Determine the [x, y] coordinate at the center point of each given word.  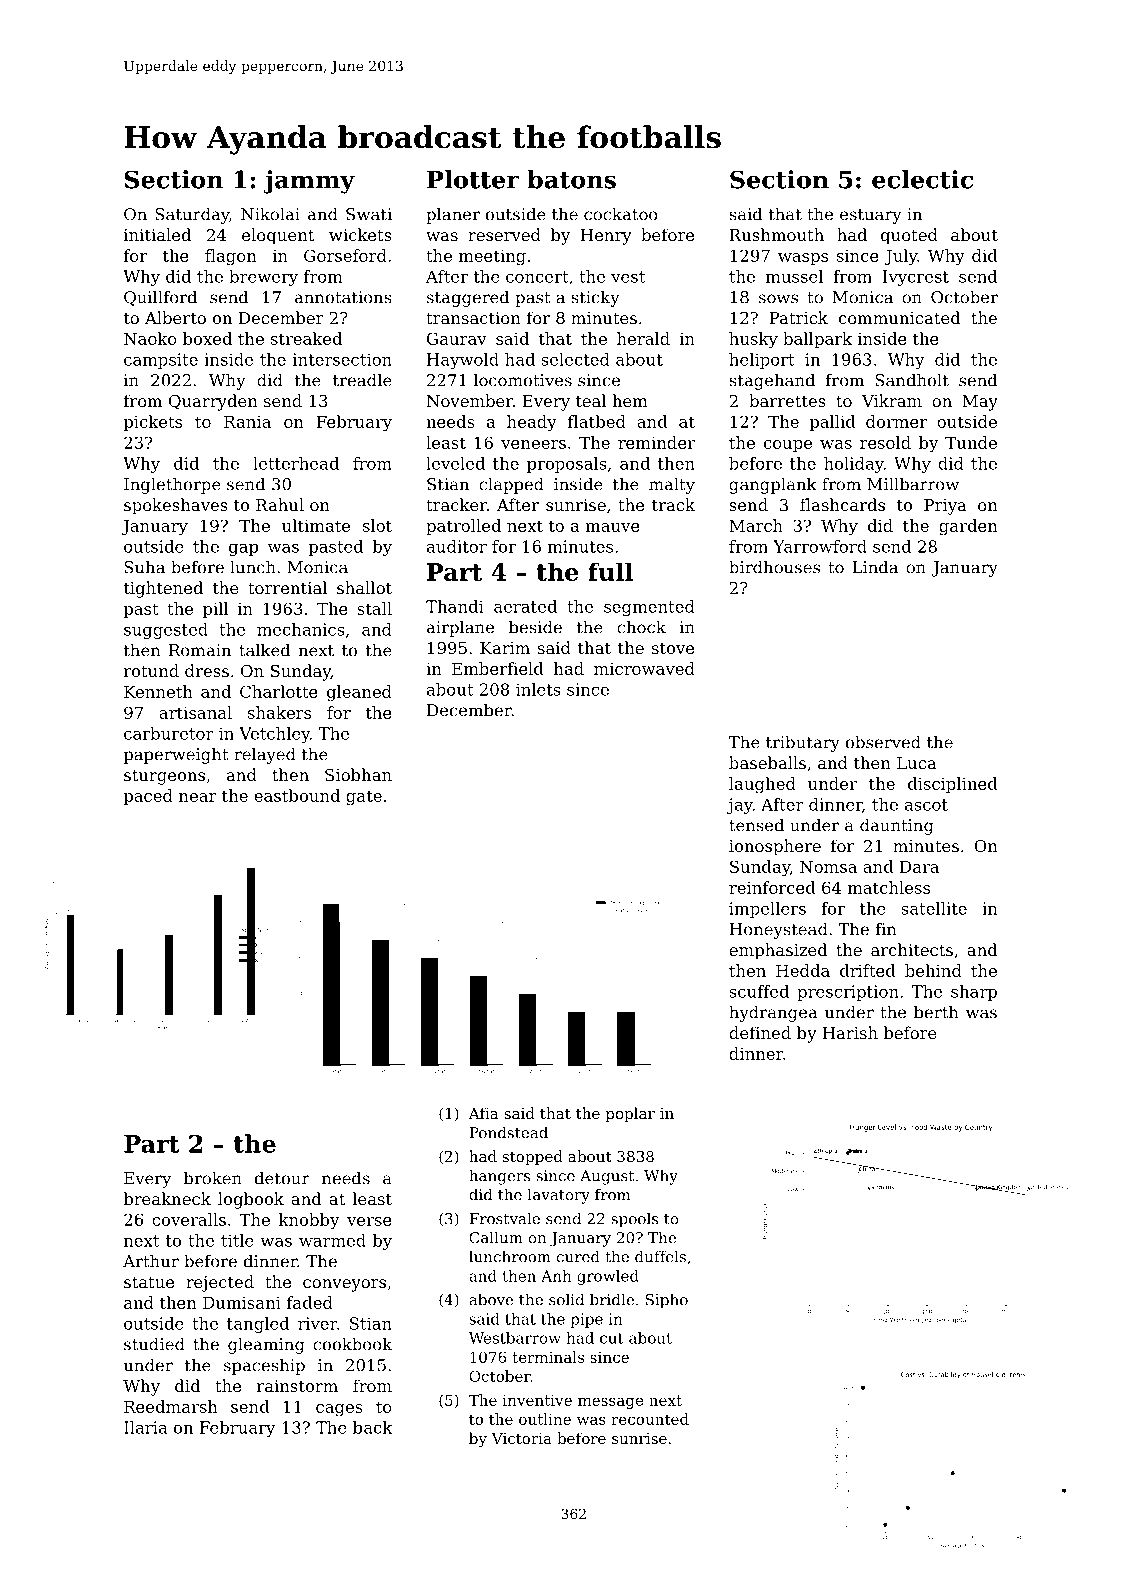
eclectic [922, 179]
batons [571, 179]
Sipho [667, 1301]
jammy [309, 182]
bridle [612, 1299]
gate [364, 798]
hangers [499, 1177]
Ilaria [145, 1427]
